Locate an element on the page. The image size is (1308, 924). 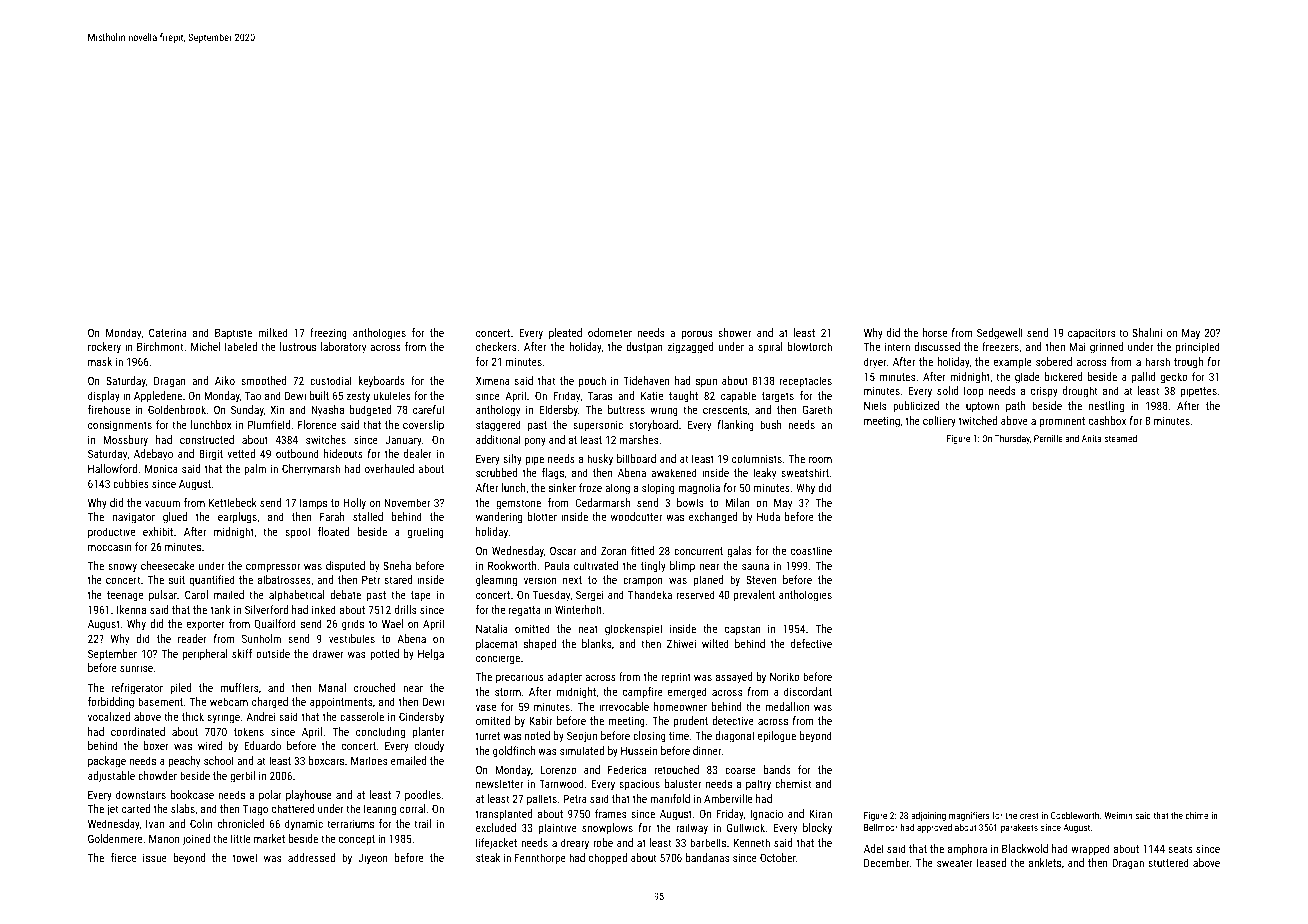
December is located at coordinates (887, 862).
